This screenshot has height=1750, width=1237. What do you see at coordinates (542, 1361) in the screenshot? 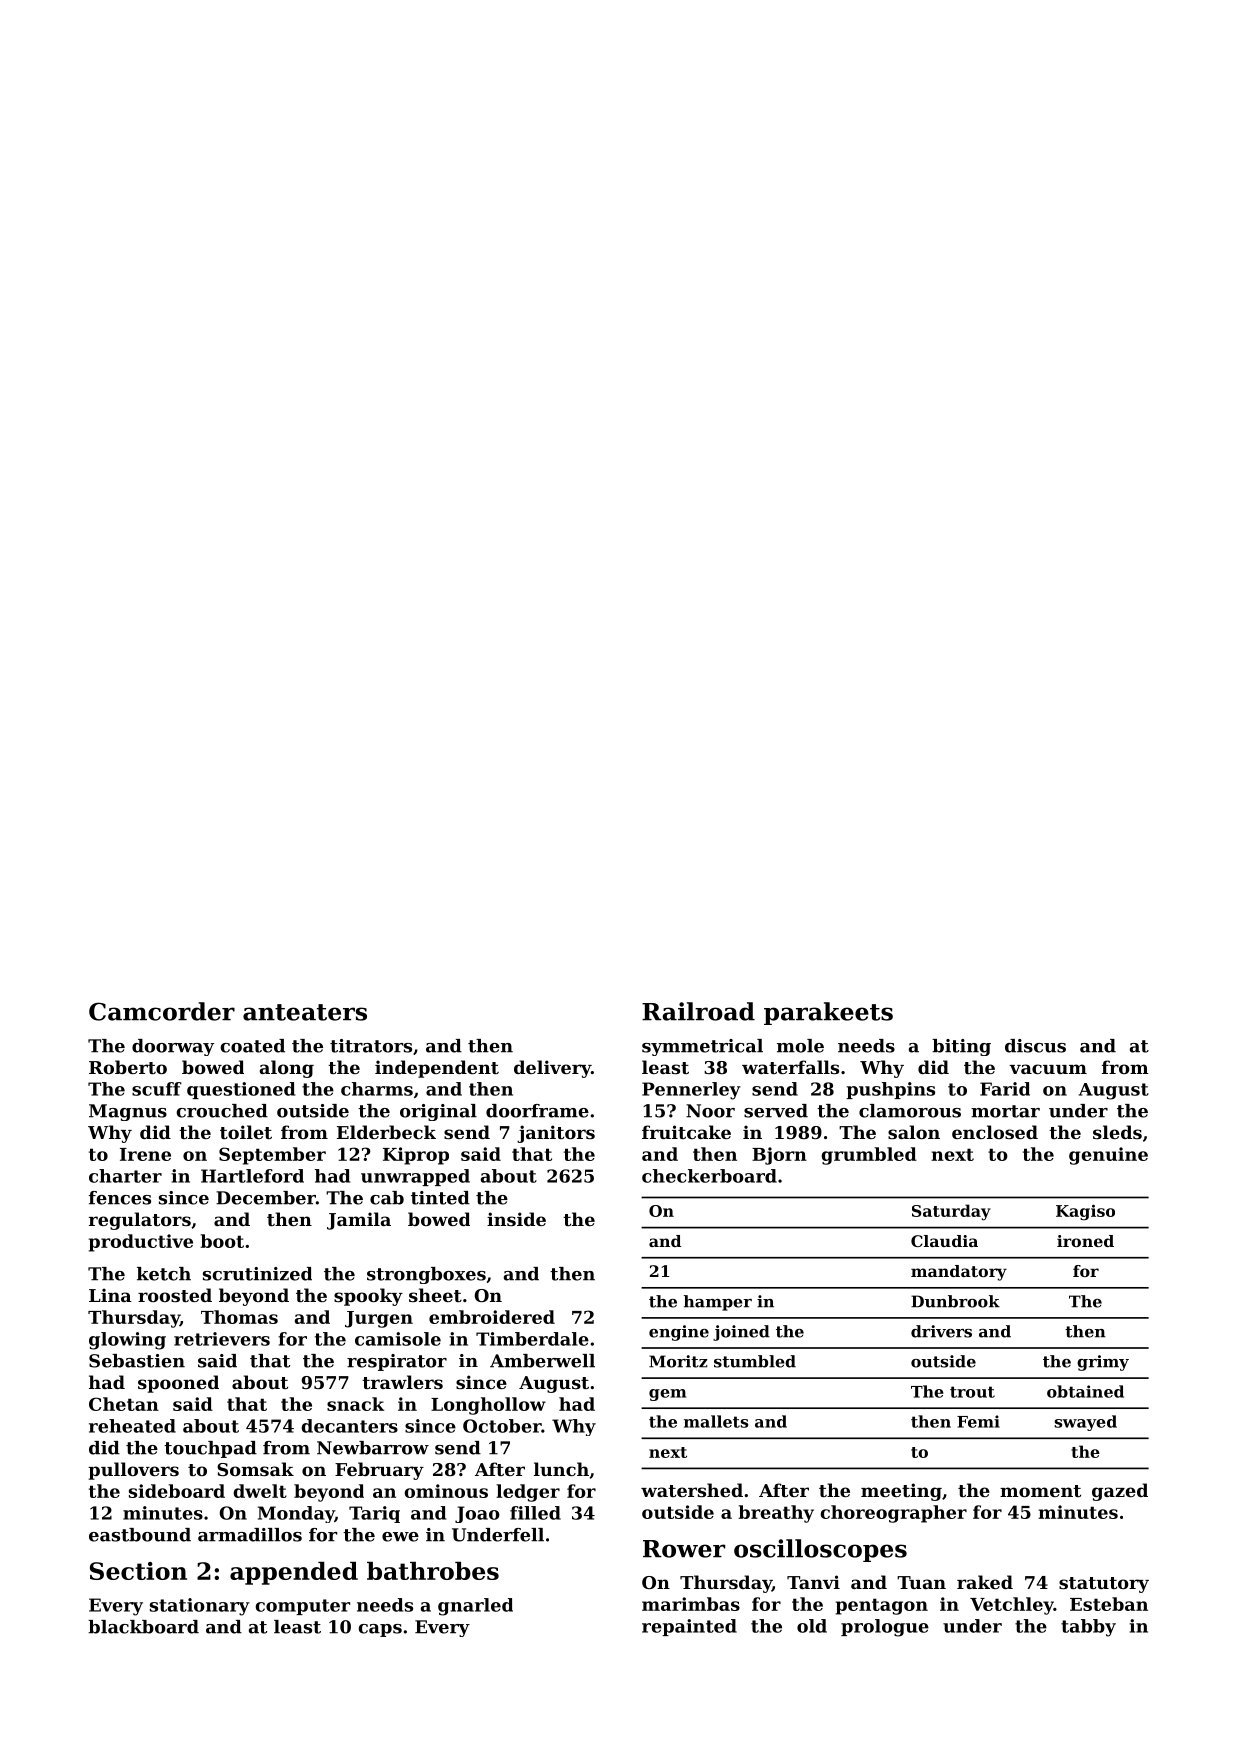
I see `Amberwell` at bounding box center [542, 1361].
